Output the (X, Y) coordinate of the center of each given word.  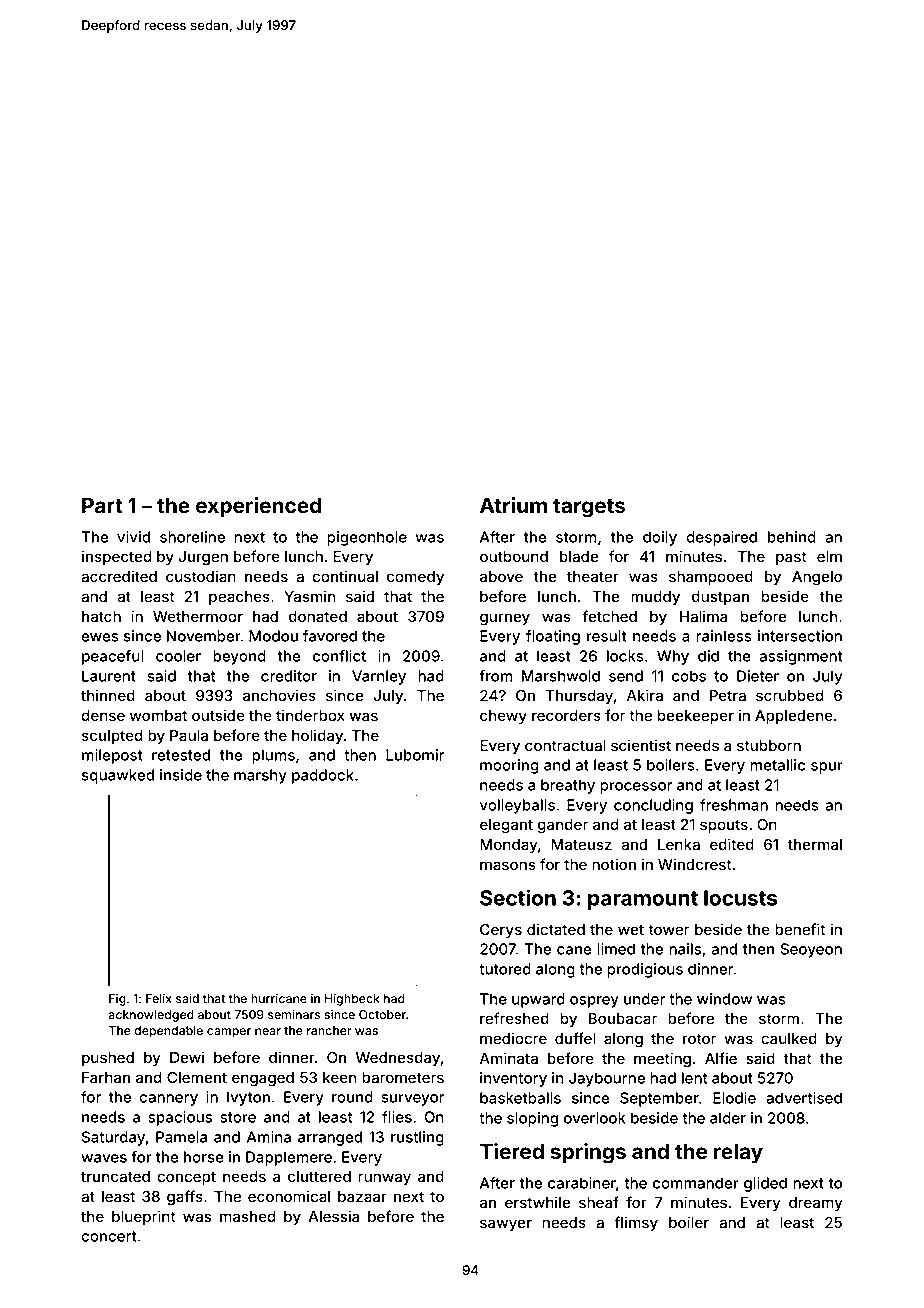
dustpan (720, 598)
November (204, 636)
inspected (117, 557)
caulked (789, 1038)
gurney (505, 619)
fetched (609, 616)
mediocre (513, 1038)
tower (669, 929)
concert (109, 1236)
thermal (815, 844)
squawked (118, 776)
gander (563, 826)
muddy (655, 598)
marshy (260, 776)
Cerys (501, 931)
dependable (168, 1032)
